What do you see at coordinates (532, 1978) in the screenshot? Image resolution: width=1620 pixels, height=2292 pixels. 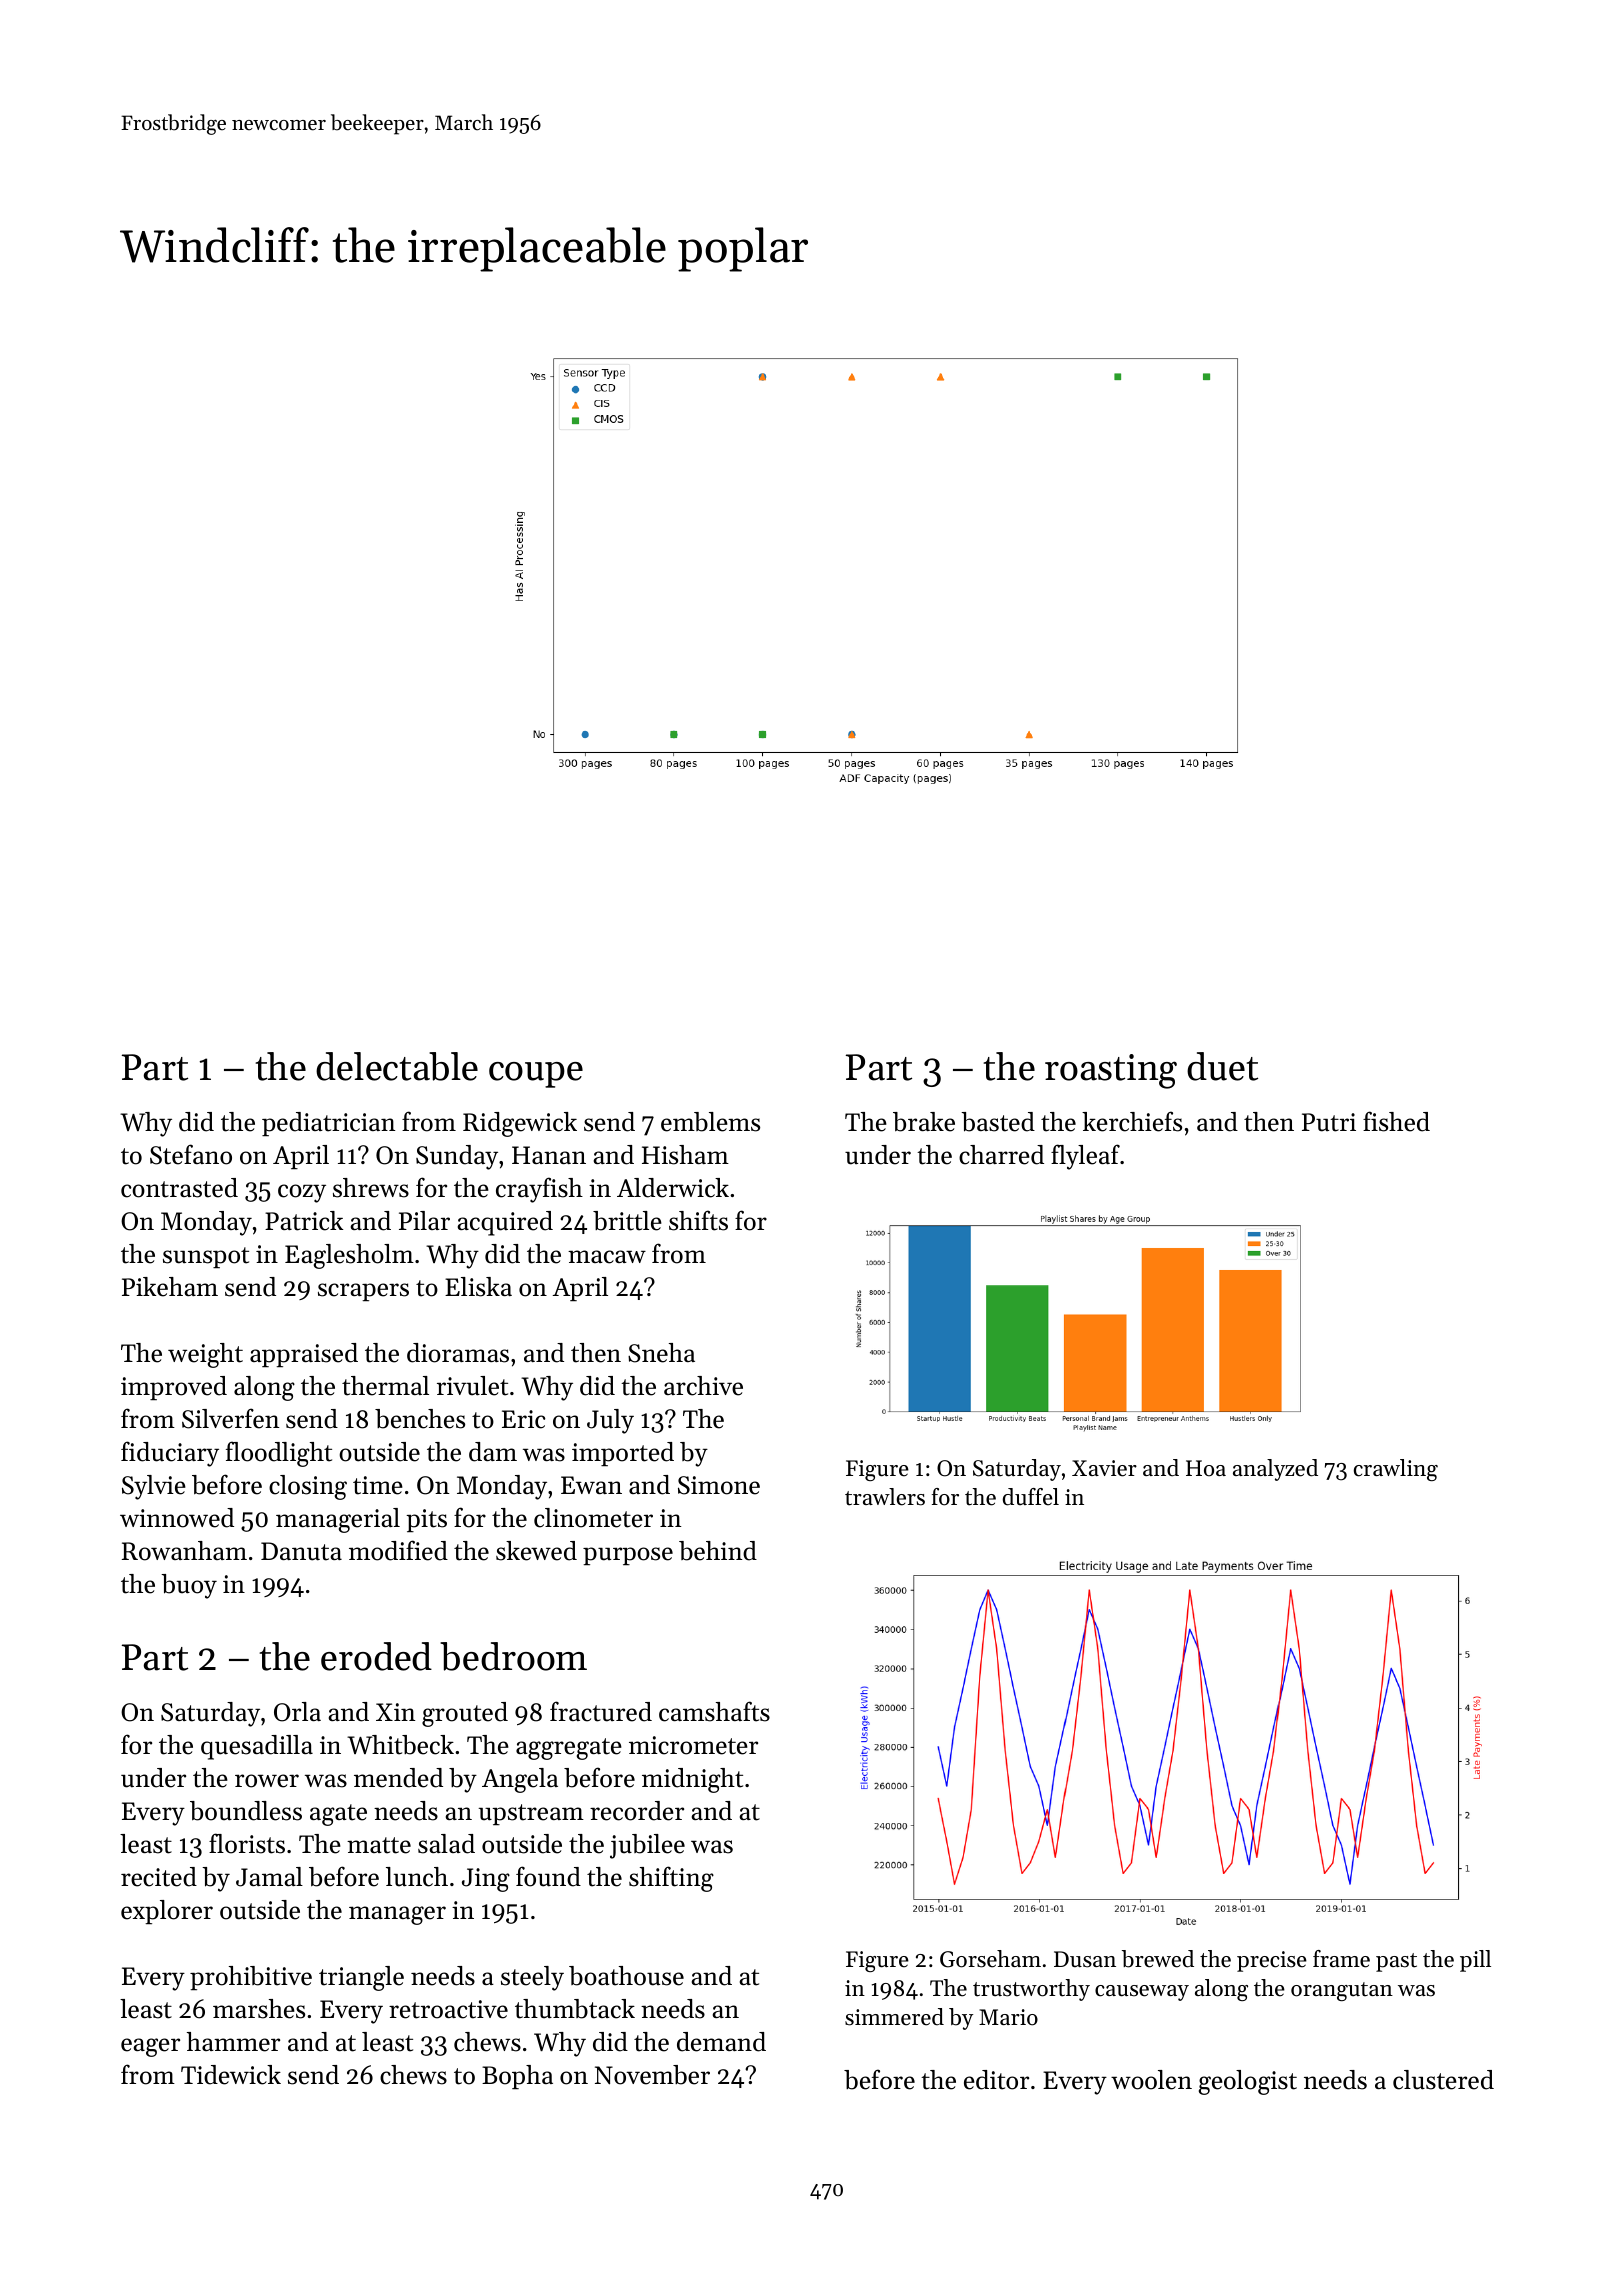 I see `steely` at bounding box center [532, 1978].
